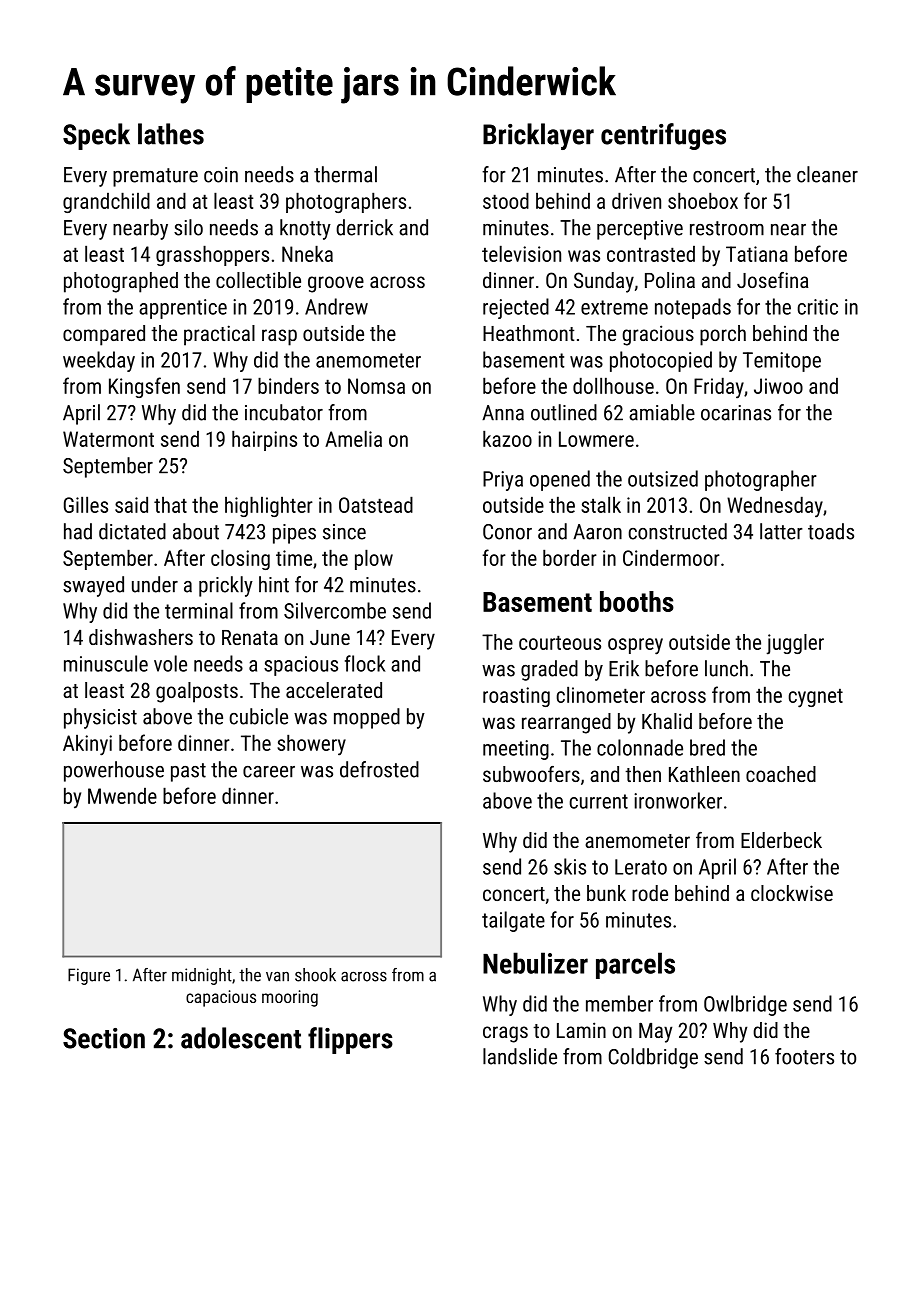 This screenshot has height=1314, width=924. Describe the element at coordinates (379, 769) in the screenshot. I see `defrosted` at that location.
